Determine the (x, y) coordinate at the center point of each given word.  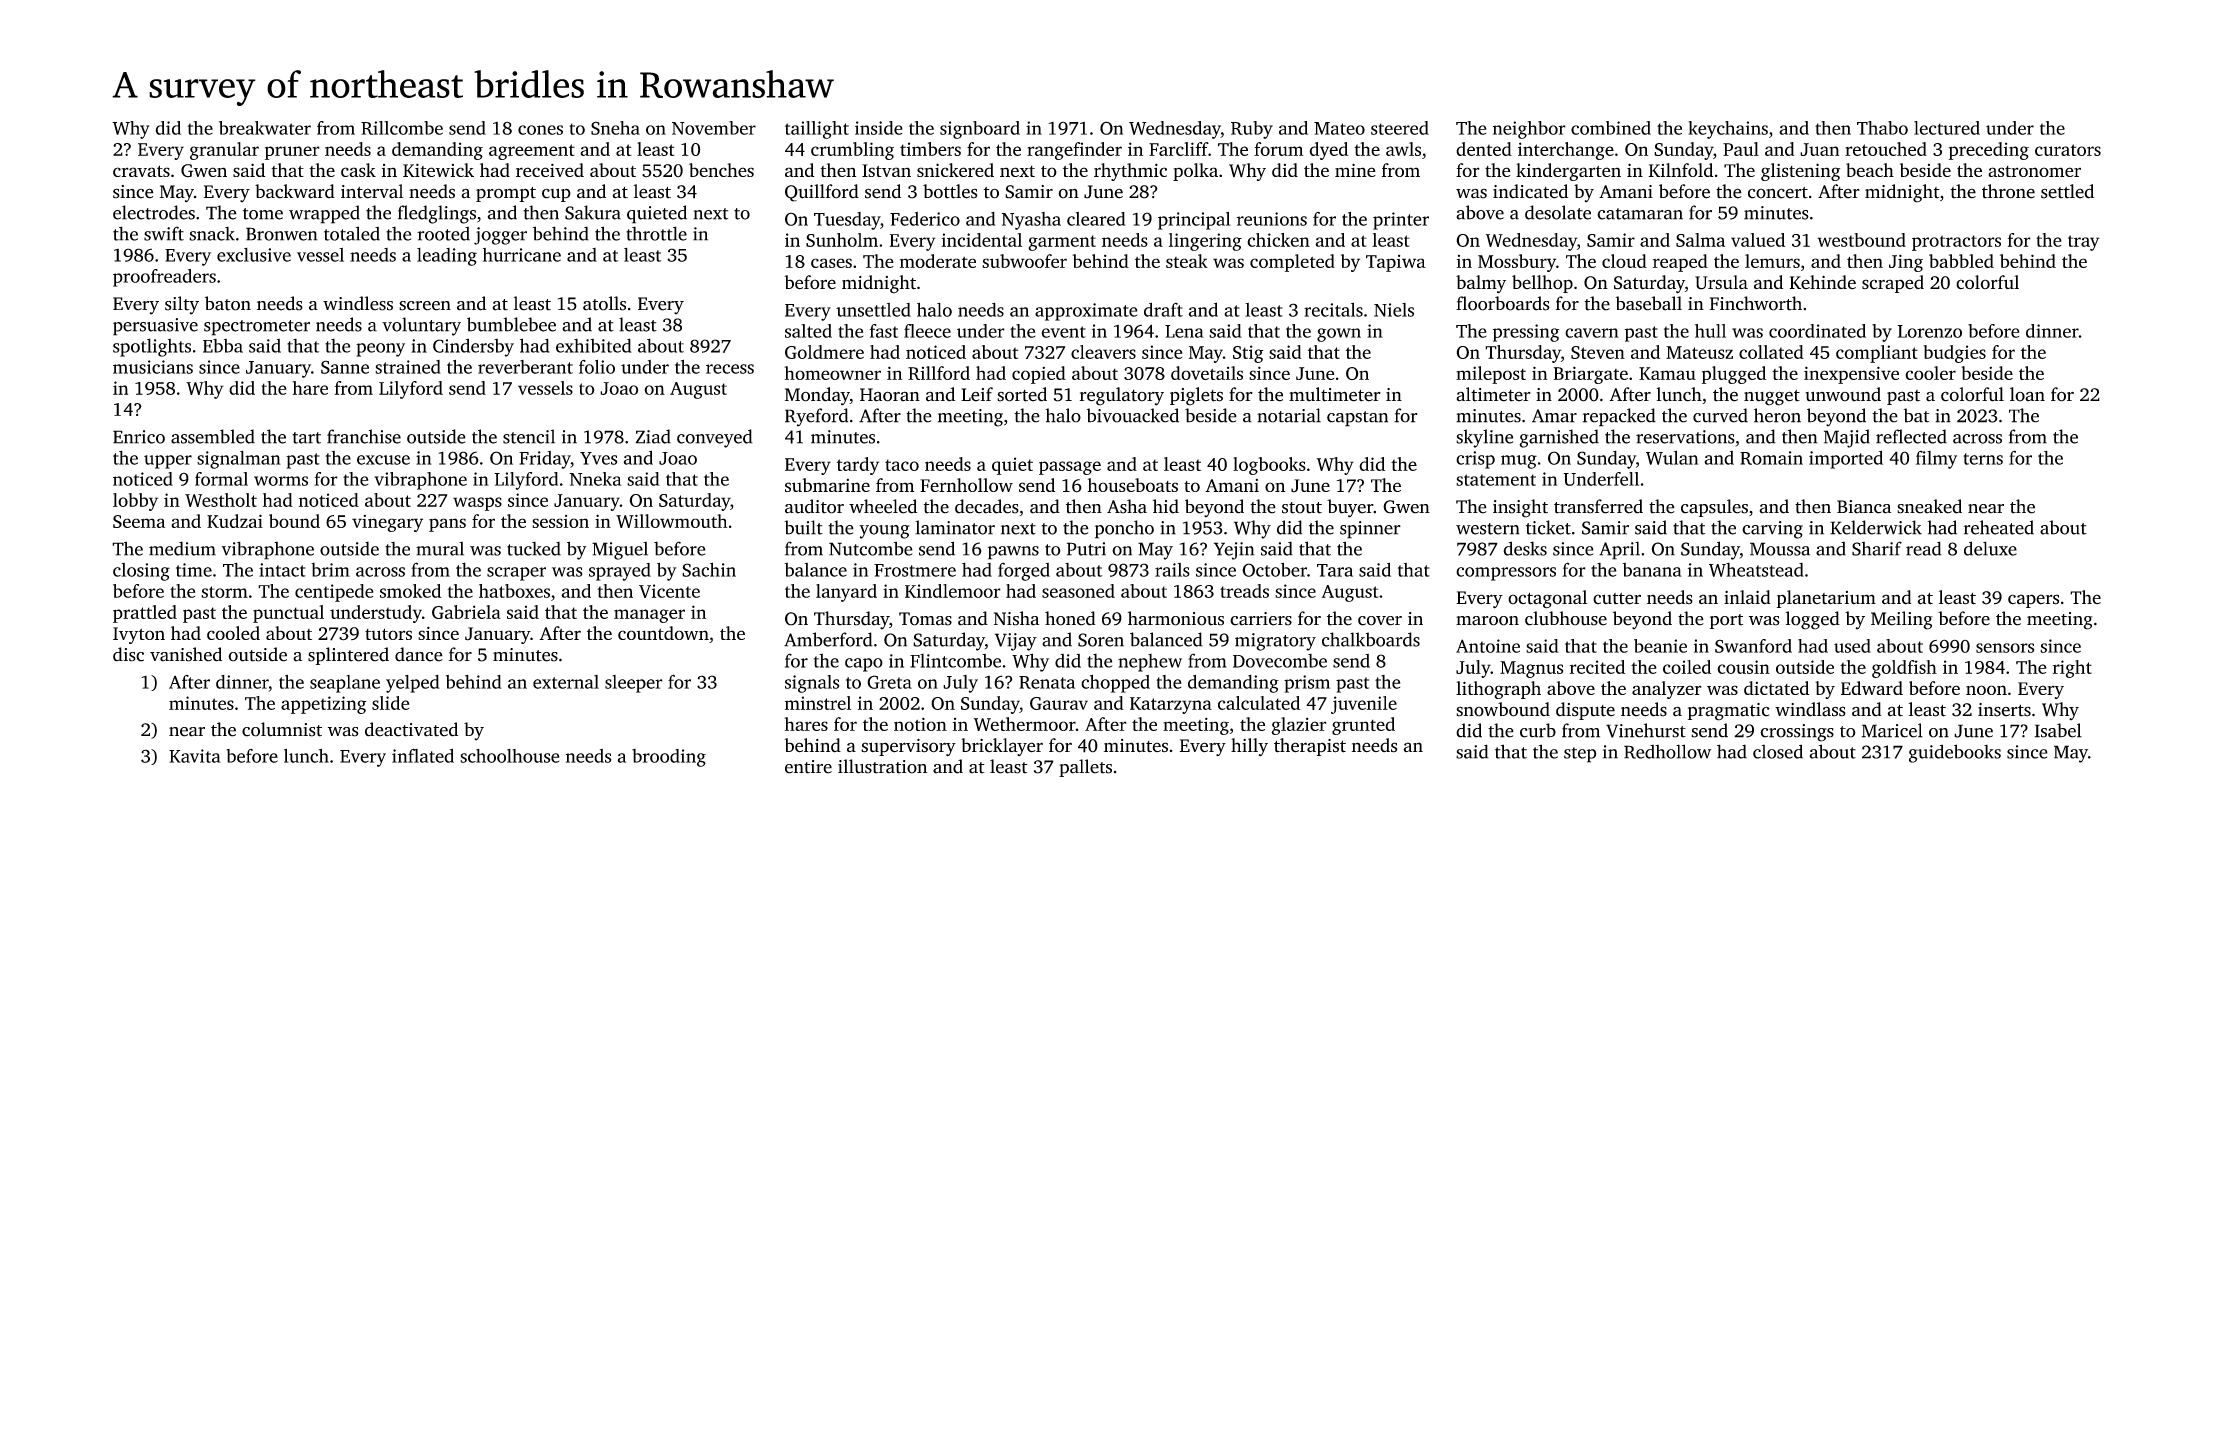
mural (440, 549)
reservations (1685, 437)
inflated (423, 755)
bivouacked (1133, 415)
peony (380, 350)
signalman (239, 460)
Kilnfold (1680, 170)
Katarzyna (1171, 705)
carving (1772, 530)
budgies (1955, 354)
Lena (1184, 331)
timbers (930, 149)
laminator (955, 527)
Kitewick (438, 170)
